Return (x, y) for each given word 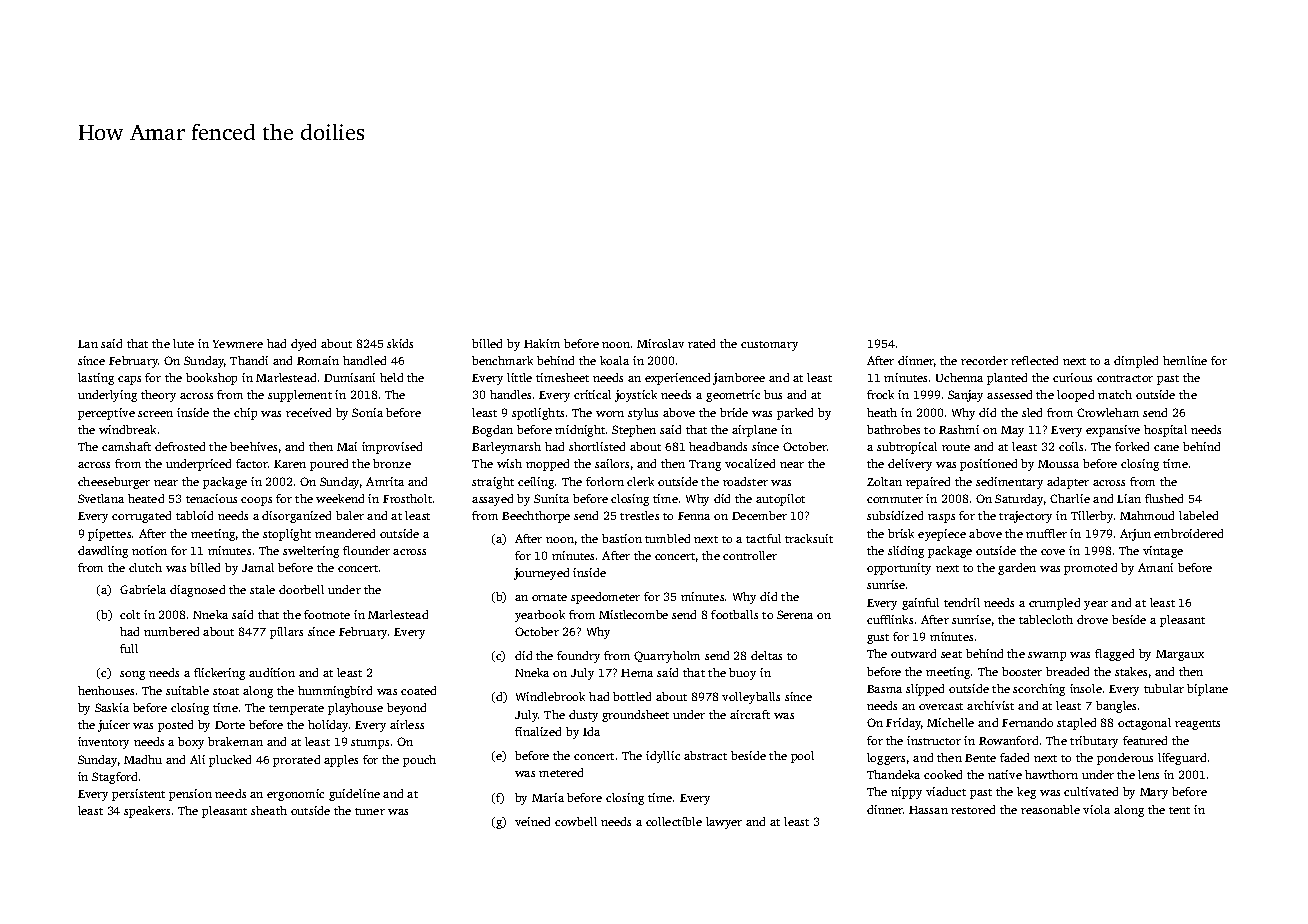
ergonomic (295, 795)
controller (750, 555)
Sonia (367, 412)
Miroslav (660, 343)
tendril (962, 602)
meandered (345, 533)
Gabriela (143, 589)
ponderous (1125, 759)
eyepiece (942, 535)
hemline (1185, 360)
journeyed (541, 574)
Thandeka (893, 774)
